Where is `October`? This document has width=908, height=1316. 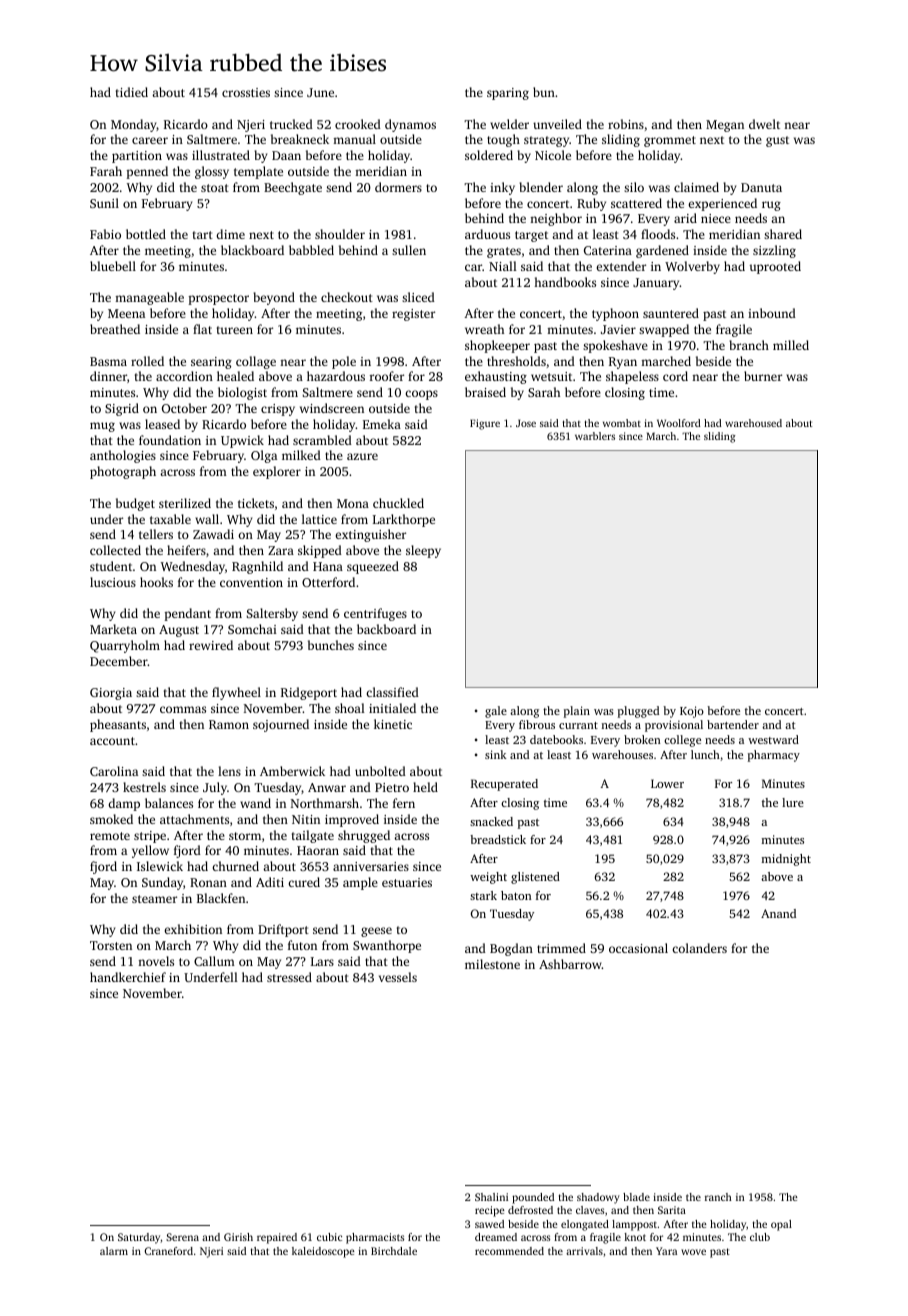 October is located at coordinates (184, 408).
